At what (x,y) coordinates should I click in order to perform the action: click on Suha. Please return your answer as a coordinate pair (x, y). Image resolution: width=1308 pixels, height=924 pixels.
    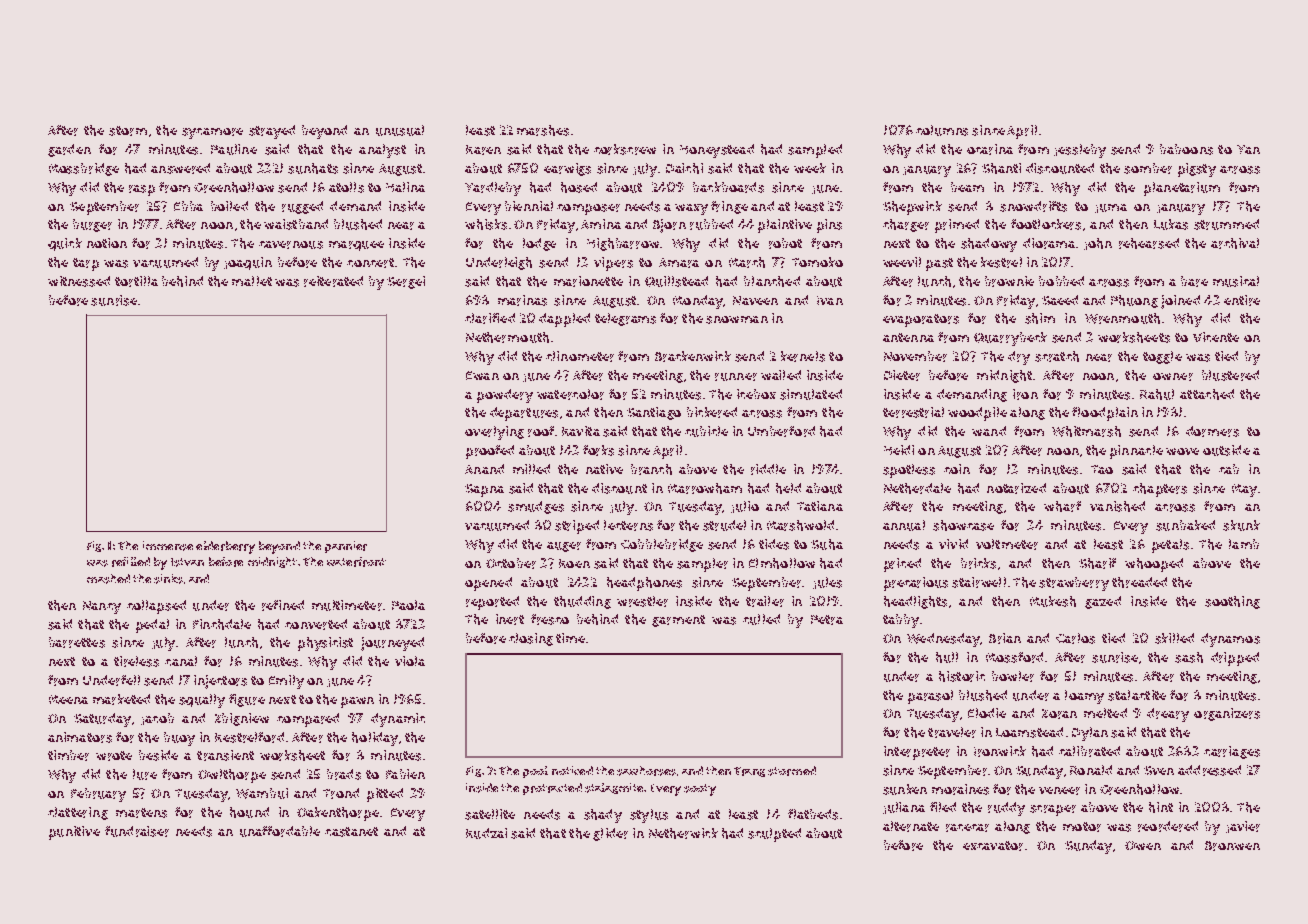
    Looking at the image, I should click on (827, 544).
